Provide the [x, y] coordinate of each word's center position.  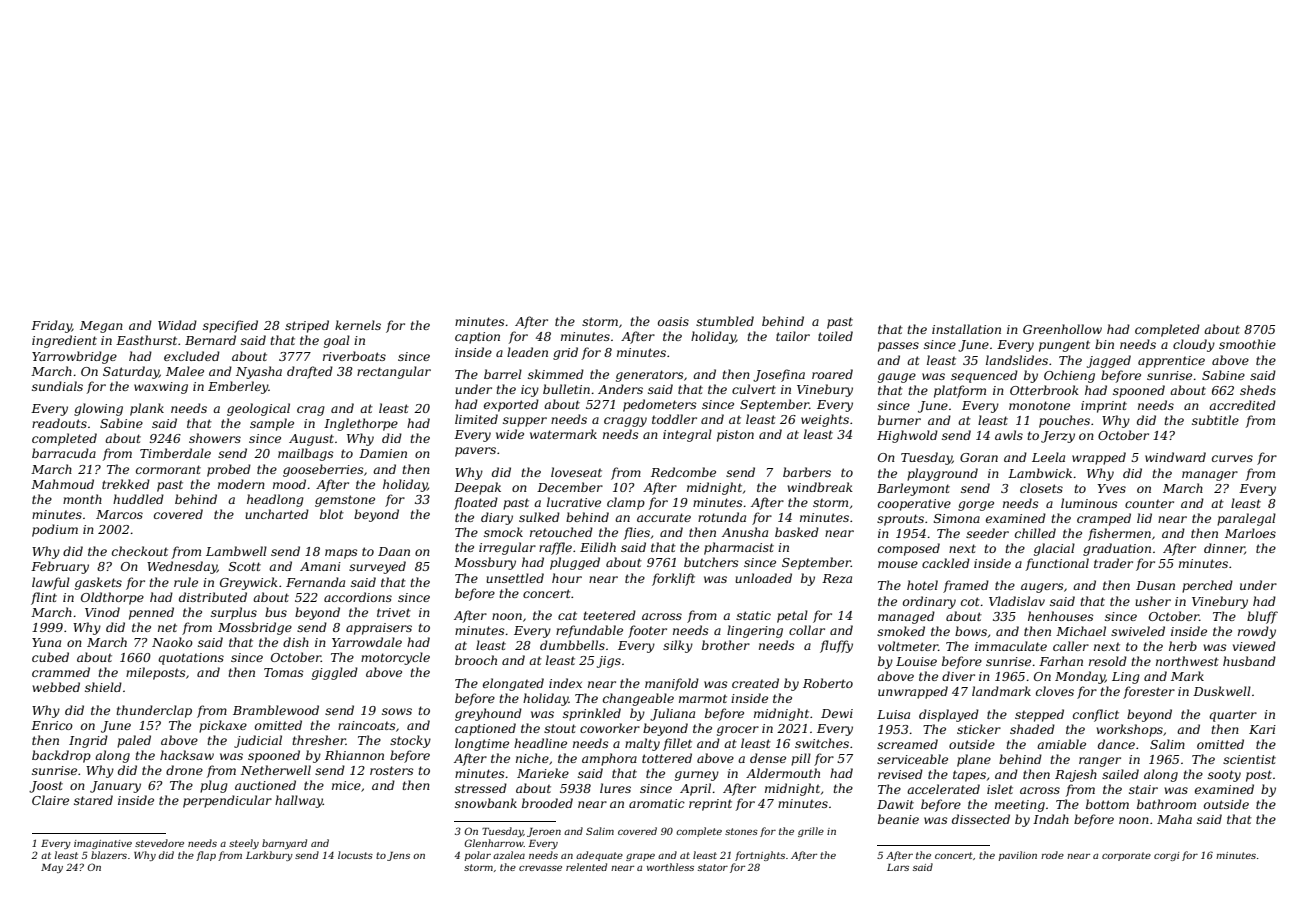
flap [206, 856]
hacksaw [187, 755]
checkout [140, 551]
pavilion [1018, 856]
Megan [101, 327]
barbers [807, 472]
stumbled [725, 321]
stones [741, 831]
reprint [710, 805]
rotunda [722, 517]
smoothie [1247, 344]
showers [215, 438]
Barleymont [913, 489]
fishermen [1119, 534]
